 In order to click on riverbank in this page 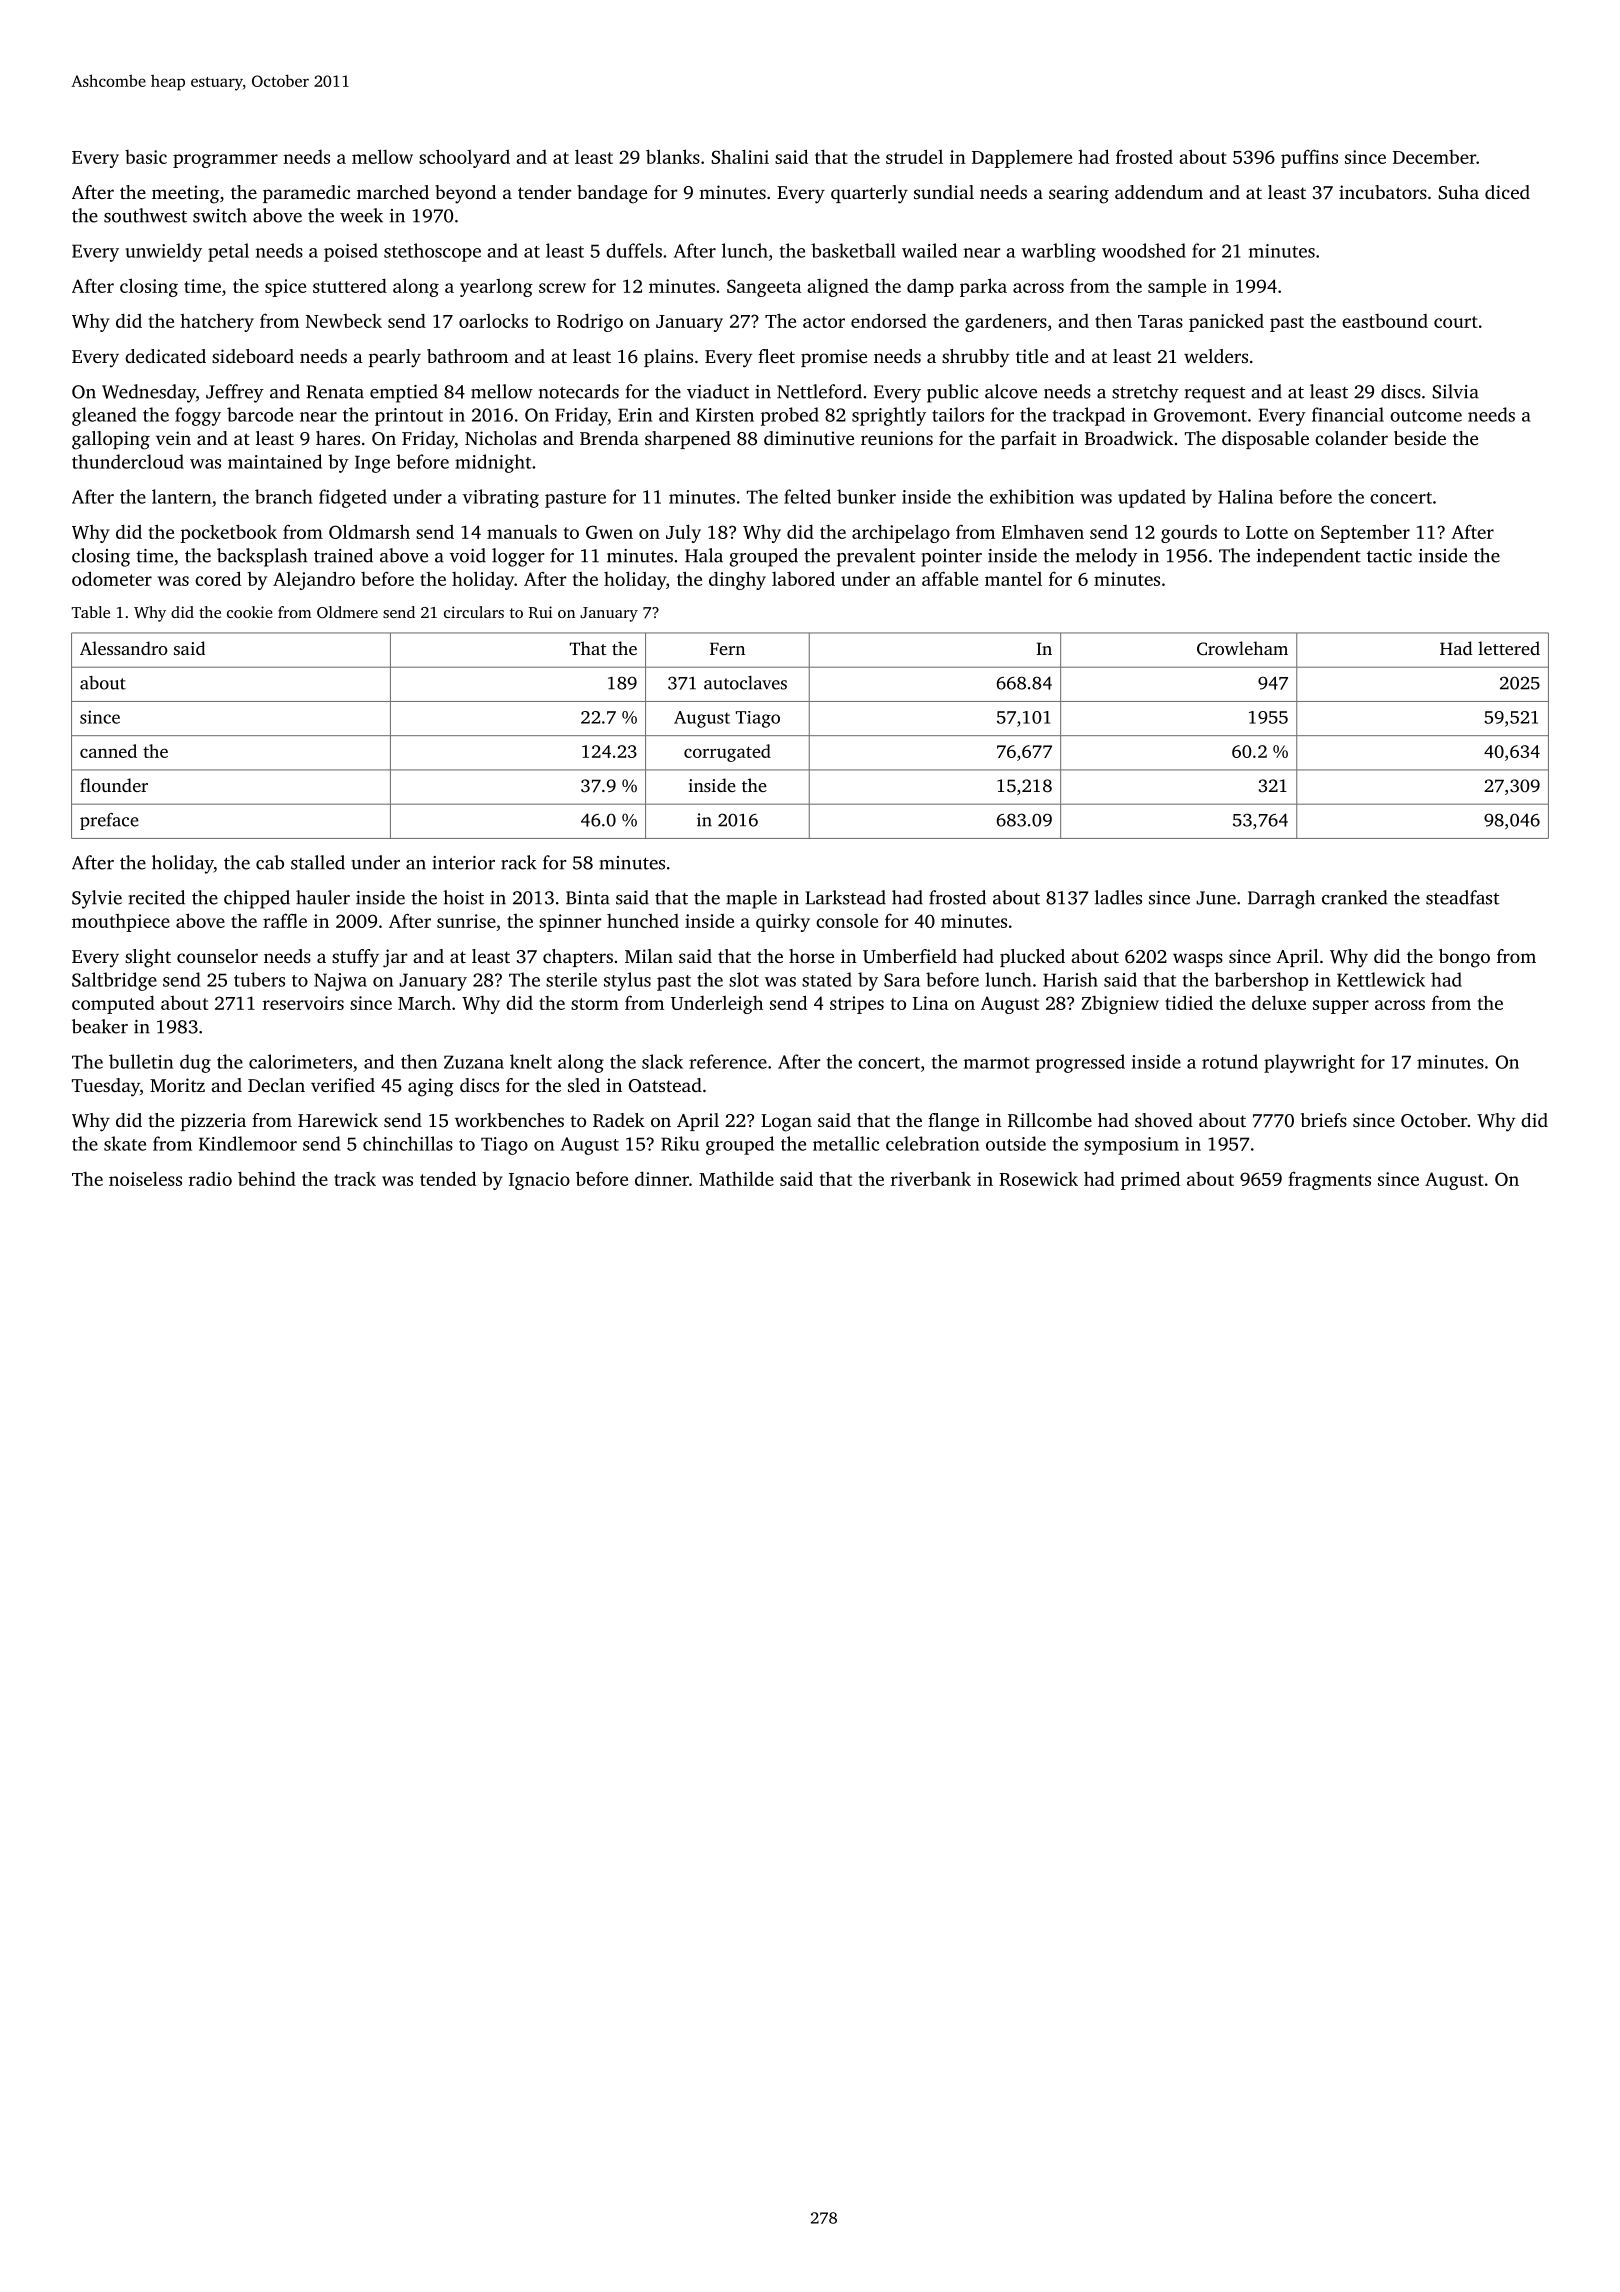, I will do `click(931, 1179)`.
